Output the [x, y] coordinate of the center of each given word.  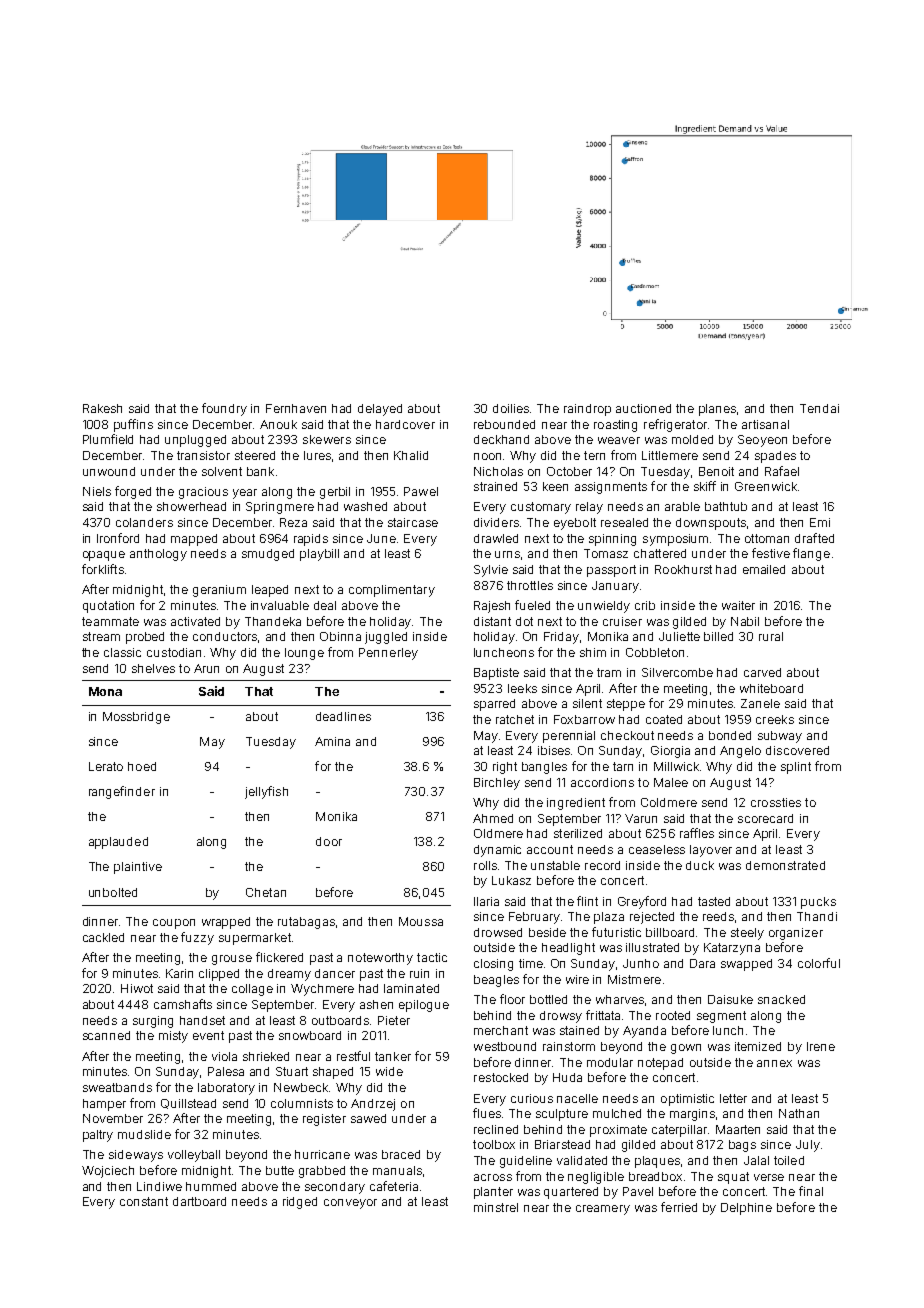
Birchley [497, 784]
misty [173, 1037]
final [811, 1191]
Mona [105, 691]
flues [487, 1113]
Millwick [676, 766]
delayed [380, 410]
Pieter [394, 1020]
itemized [758, 1046]
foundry [224, 409]
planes [718, 410]
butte [280, 1170]
